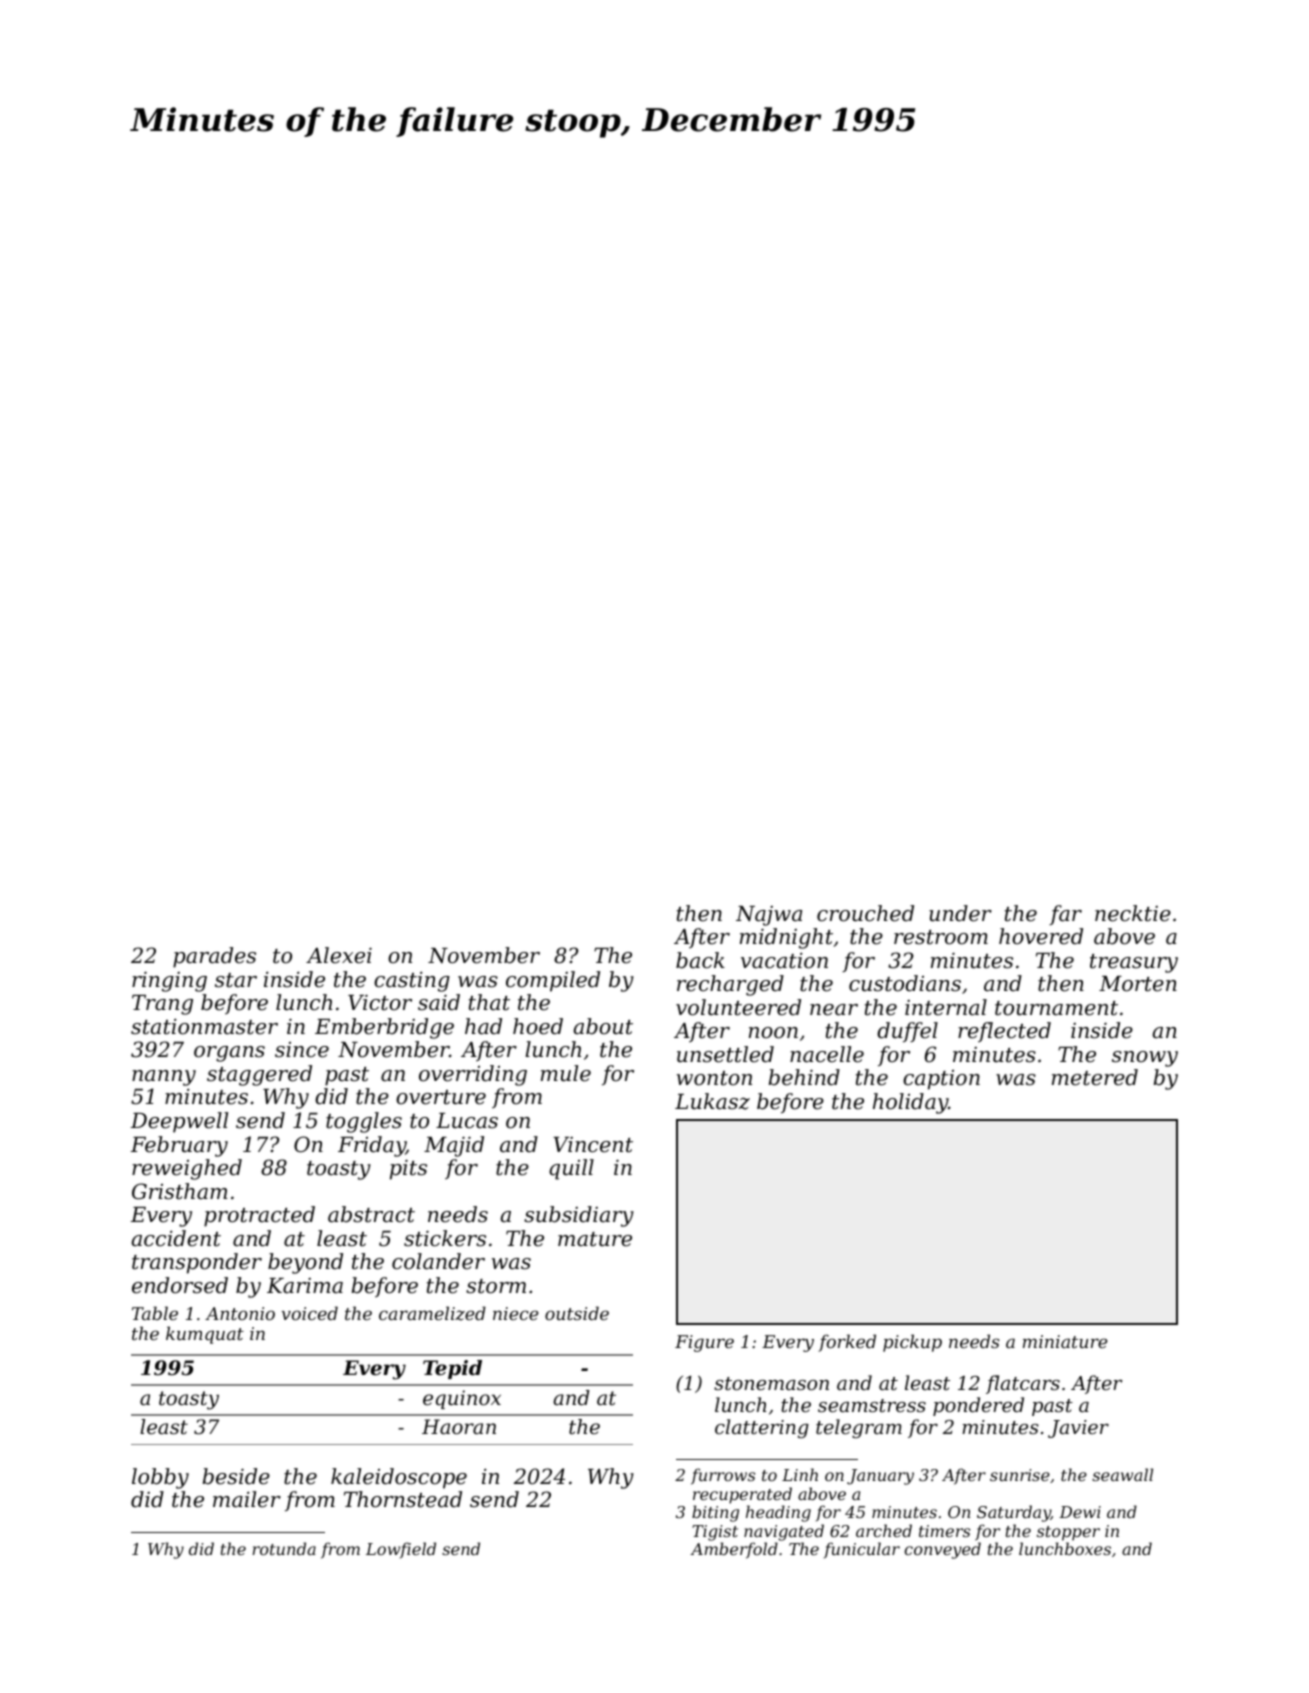 This screenshot has width=1309, height=1693. I want to click on necktie, so click(1133, 913).
